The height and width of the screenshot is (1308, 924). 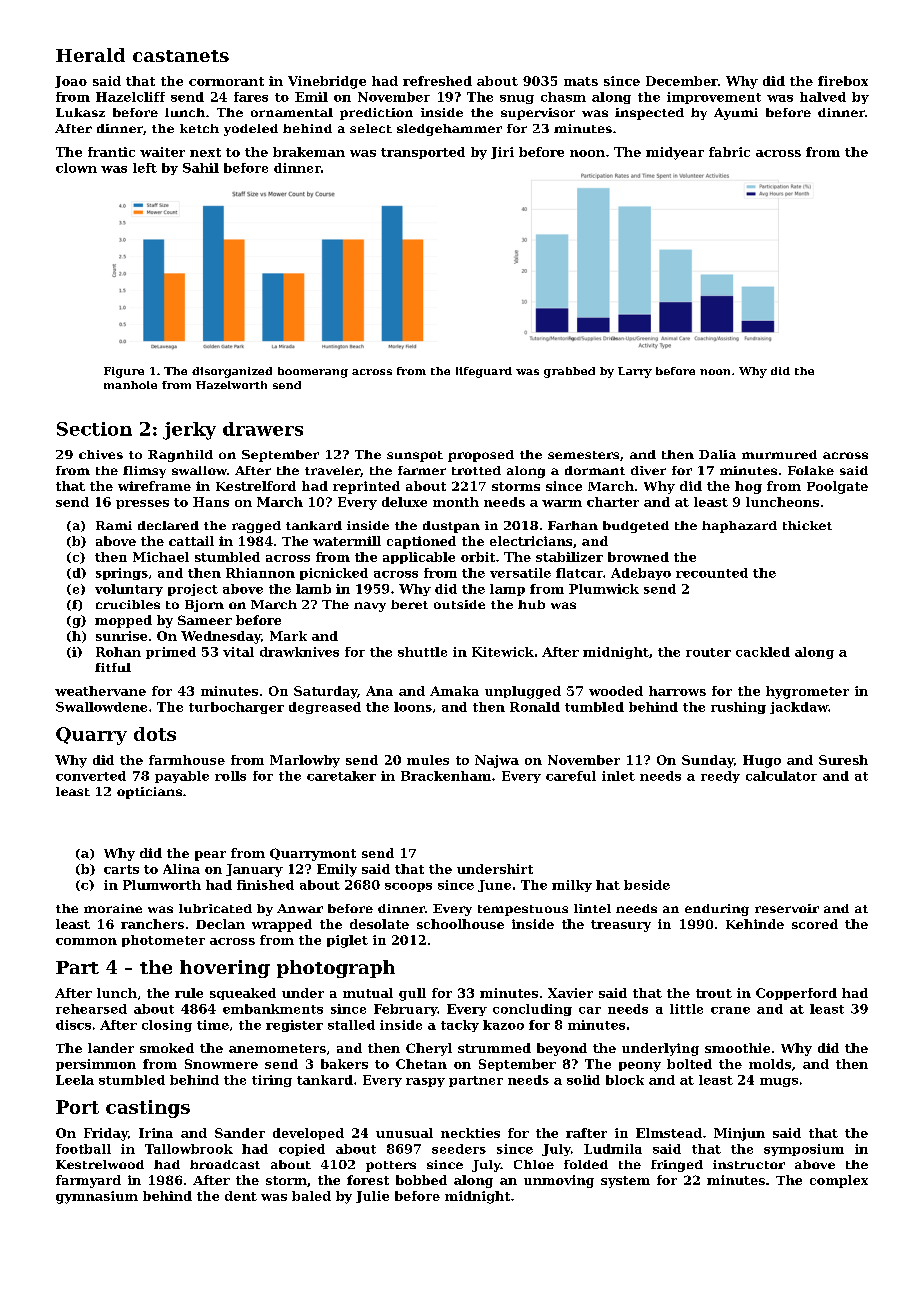 I want to click on tempestuous, so click(x=523, y=910).
